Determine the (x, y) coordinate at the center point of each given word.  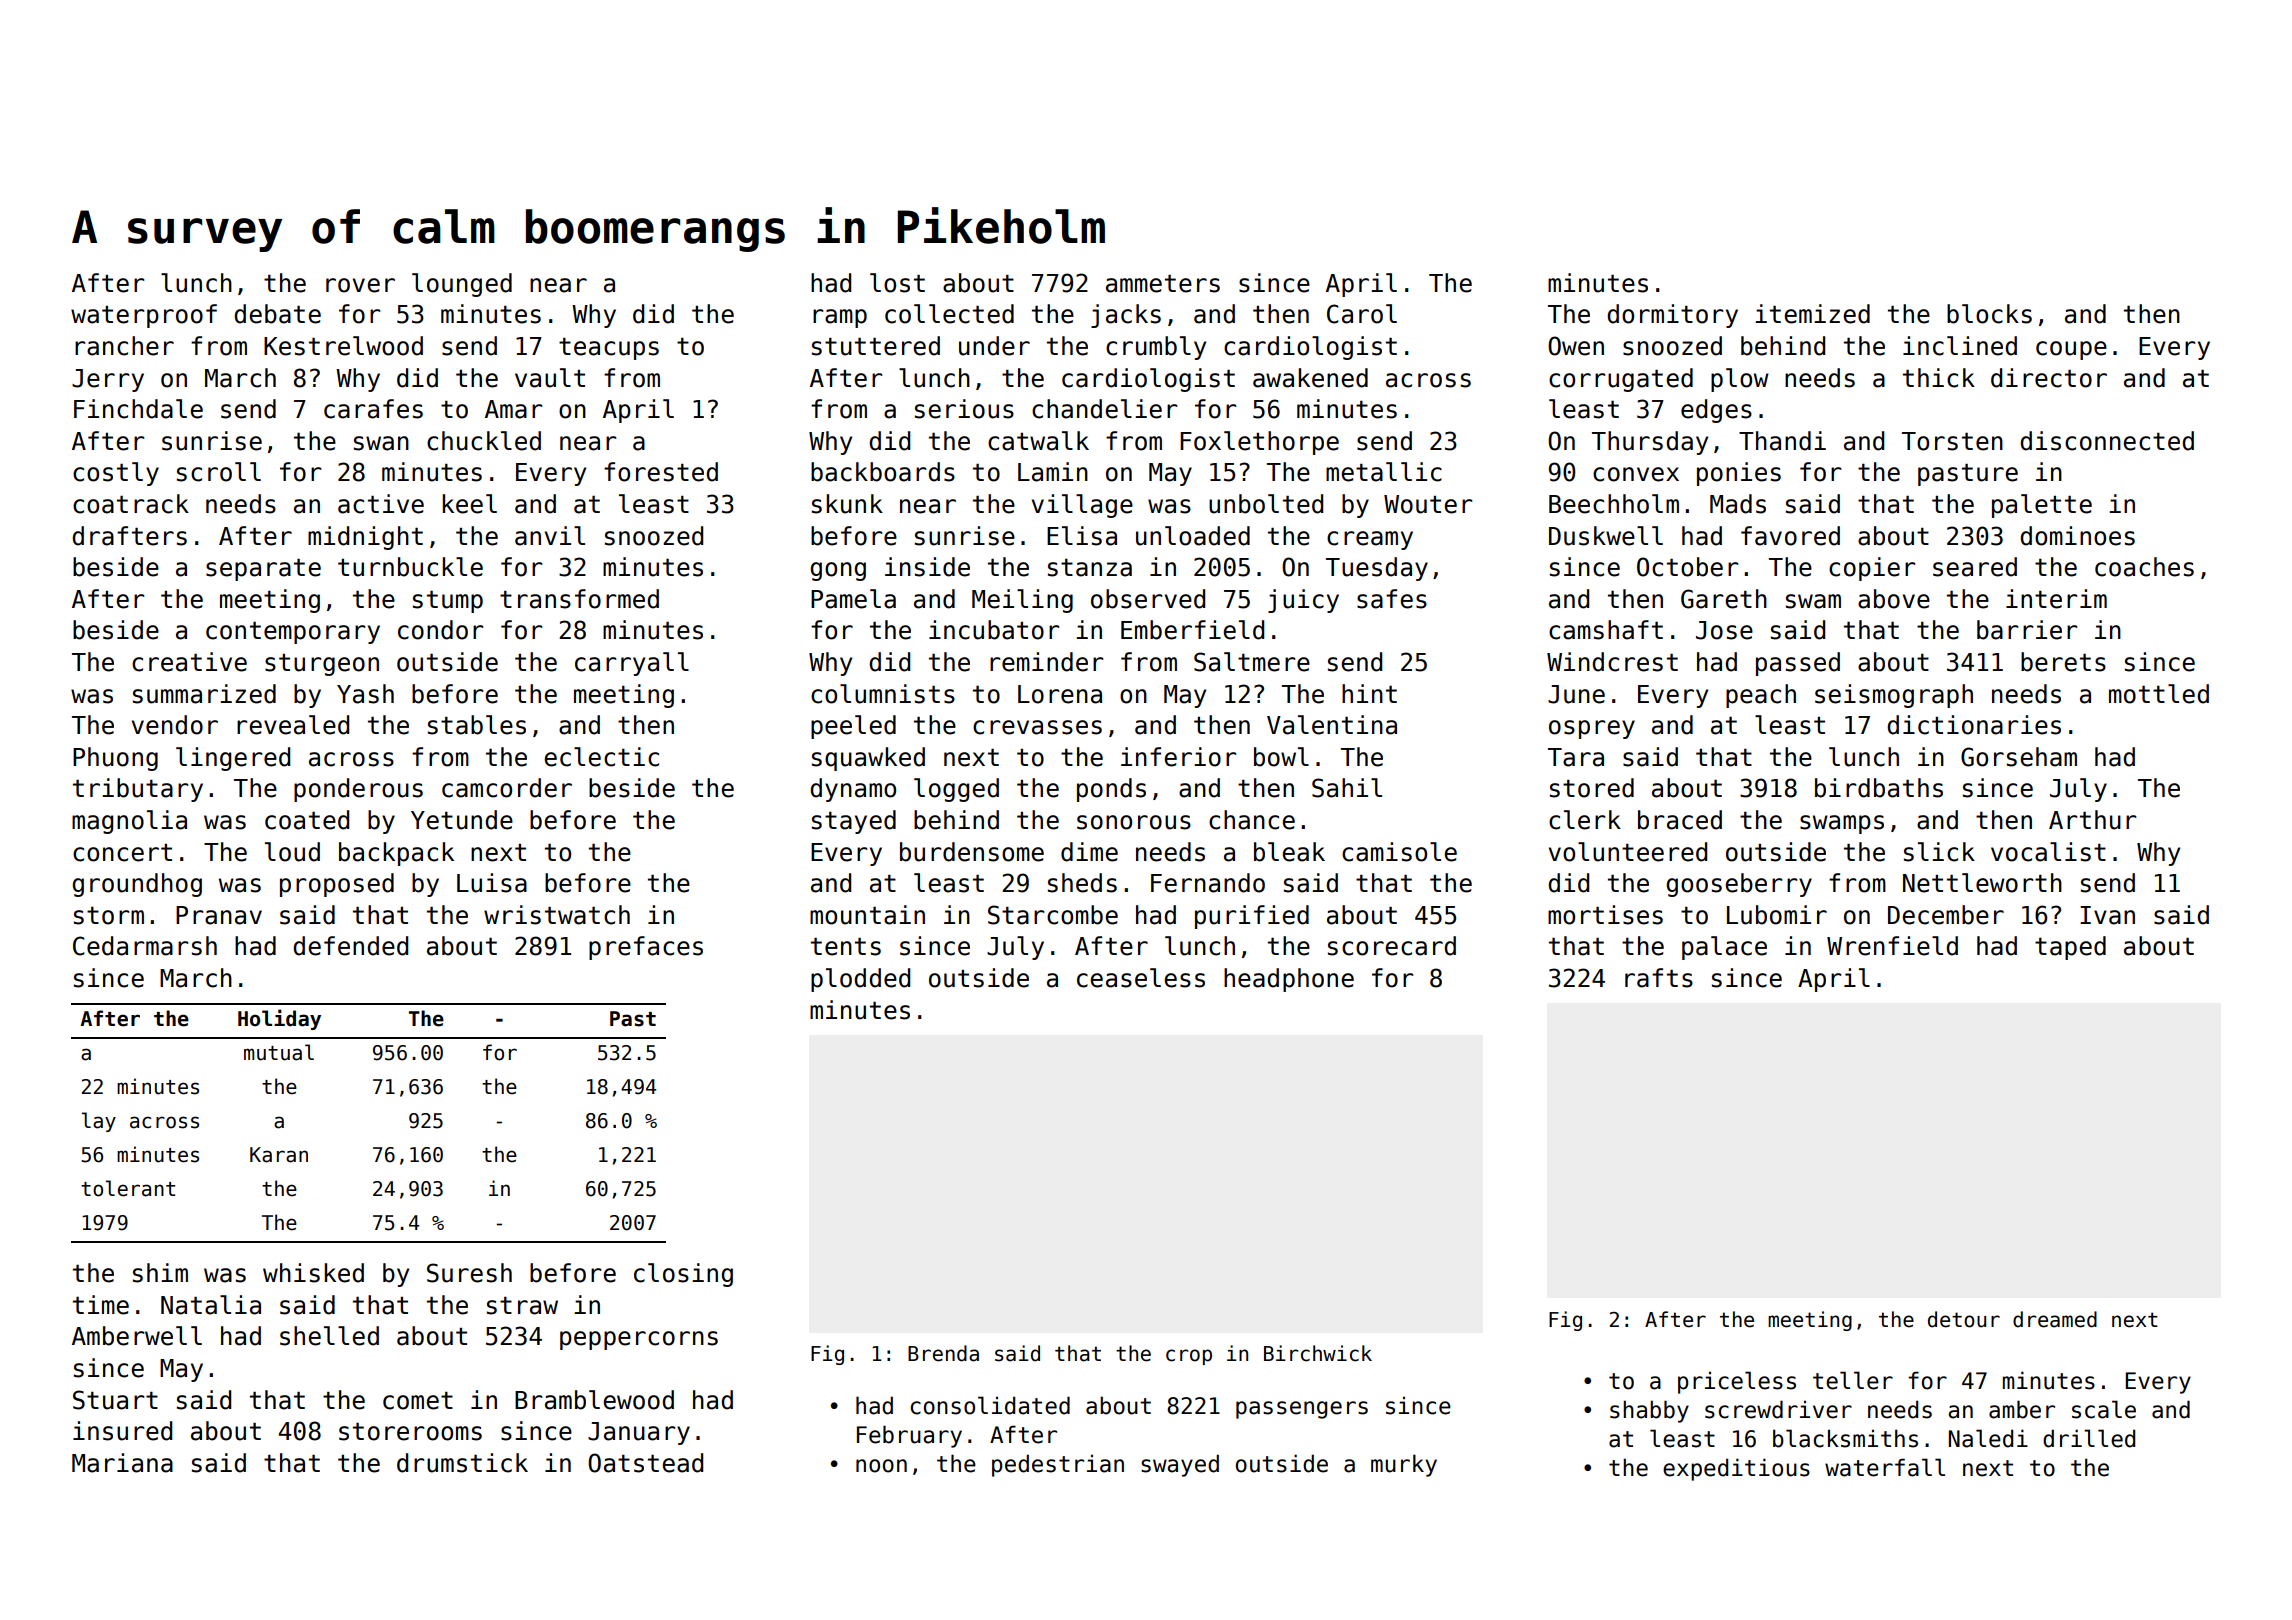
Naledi (1988, 1438)
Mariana (122, 1463)
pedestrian (1058, 1465)
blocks (1989, 314)
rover (360, 285)
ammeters (1163, 283)
